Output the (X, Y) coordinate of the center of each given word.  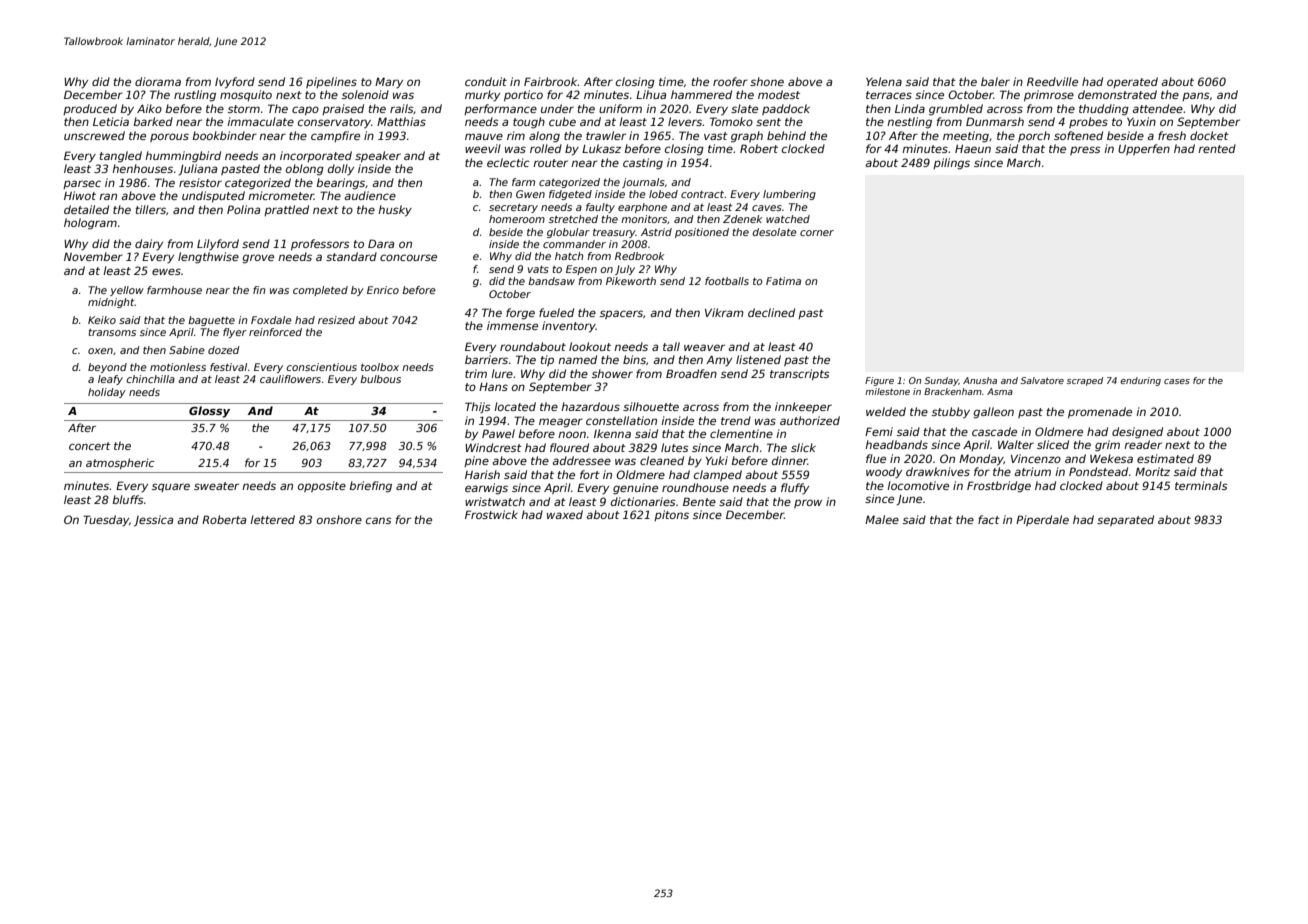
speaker (378, 156)
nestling (909, 123)
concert (90, 446)
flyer (235, 333)
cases (1177, 381)
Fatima (783, 281)
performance (500, 109)
